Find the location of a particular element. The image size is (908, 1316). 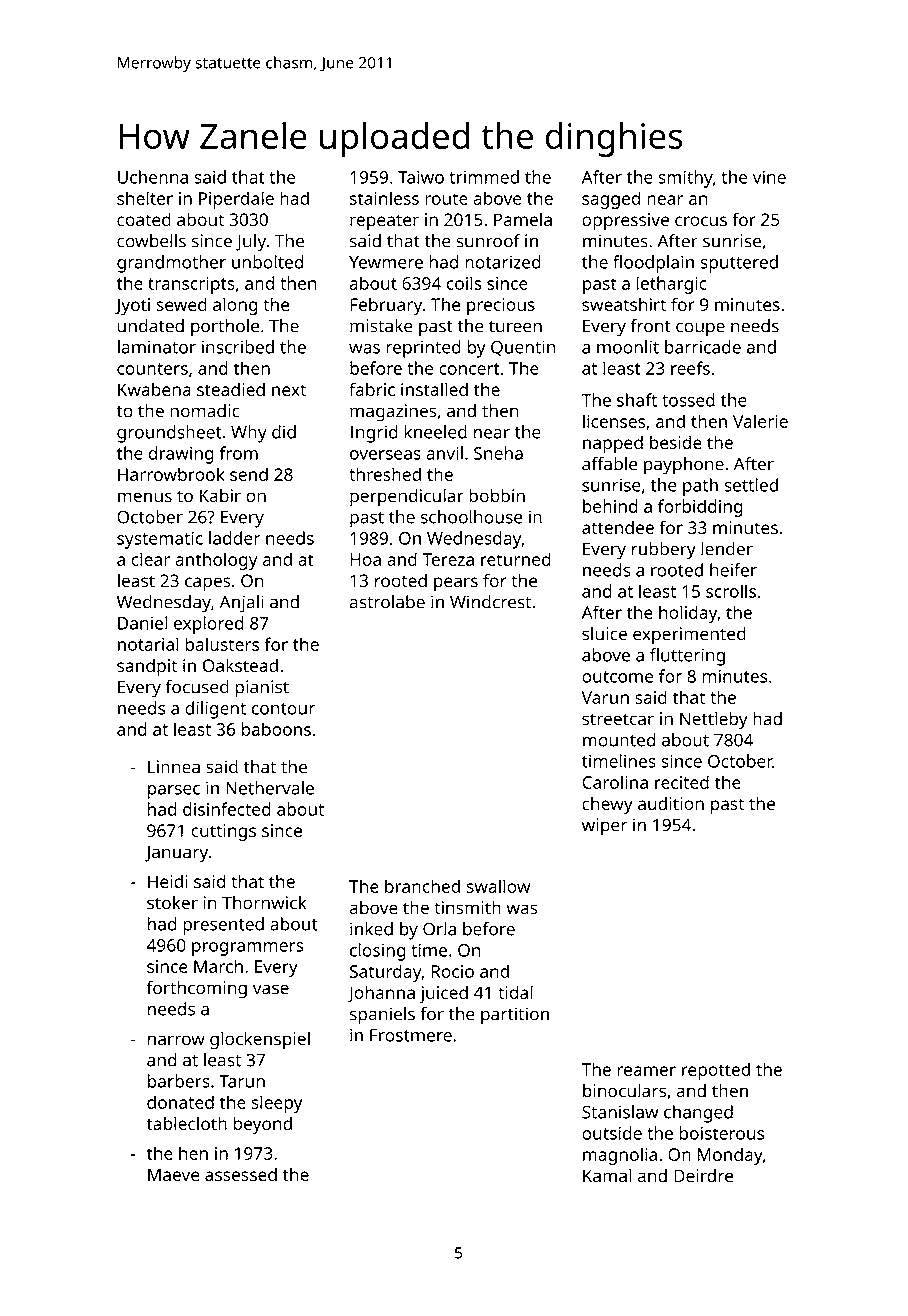

grandmother is located at coordinates (171, 264).
